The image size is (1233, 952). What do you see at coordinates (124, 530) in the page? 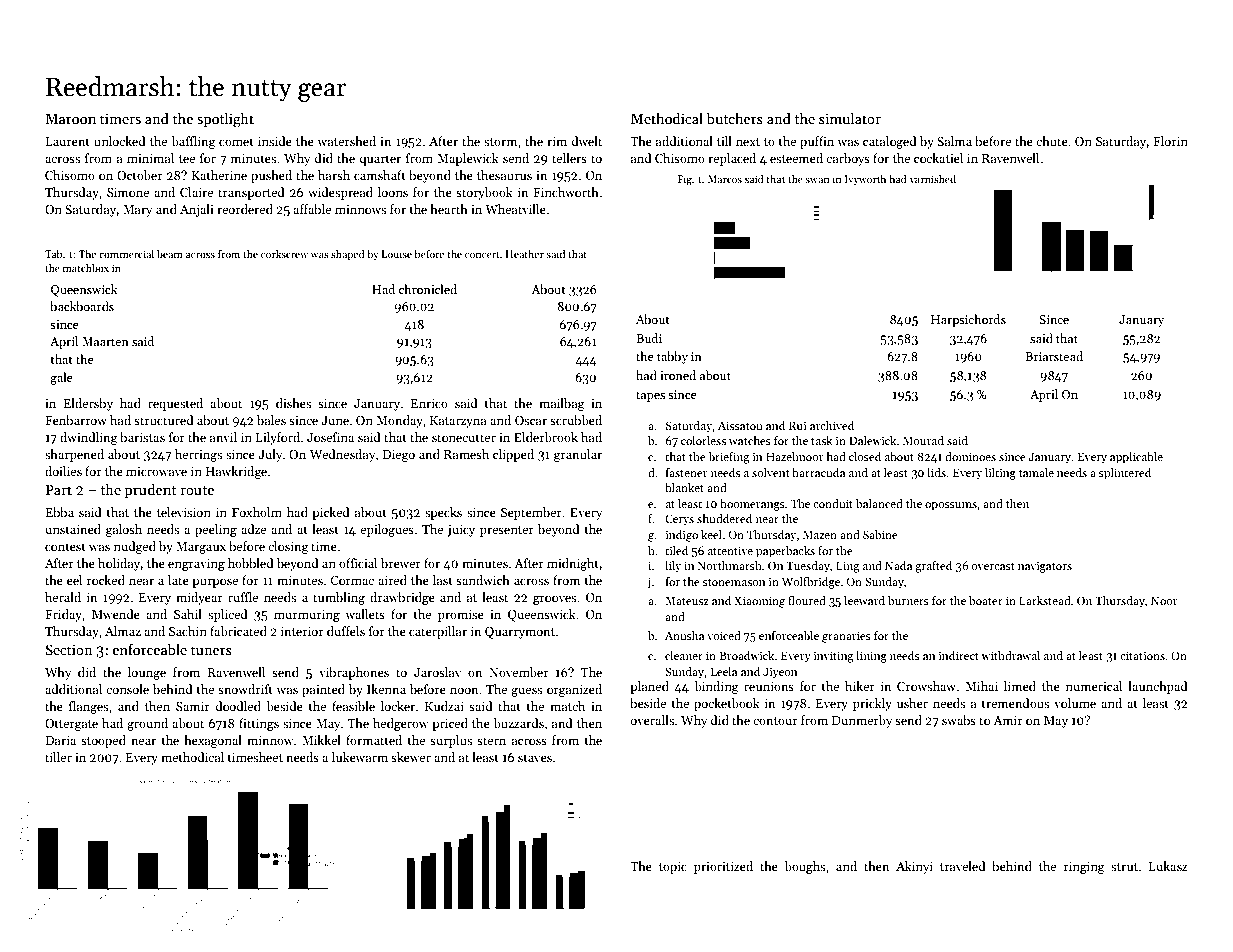
I see `galosh` at bounding box center [124, 530].
